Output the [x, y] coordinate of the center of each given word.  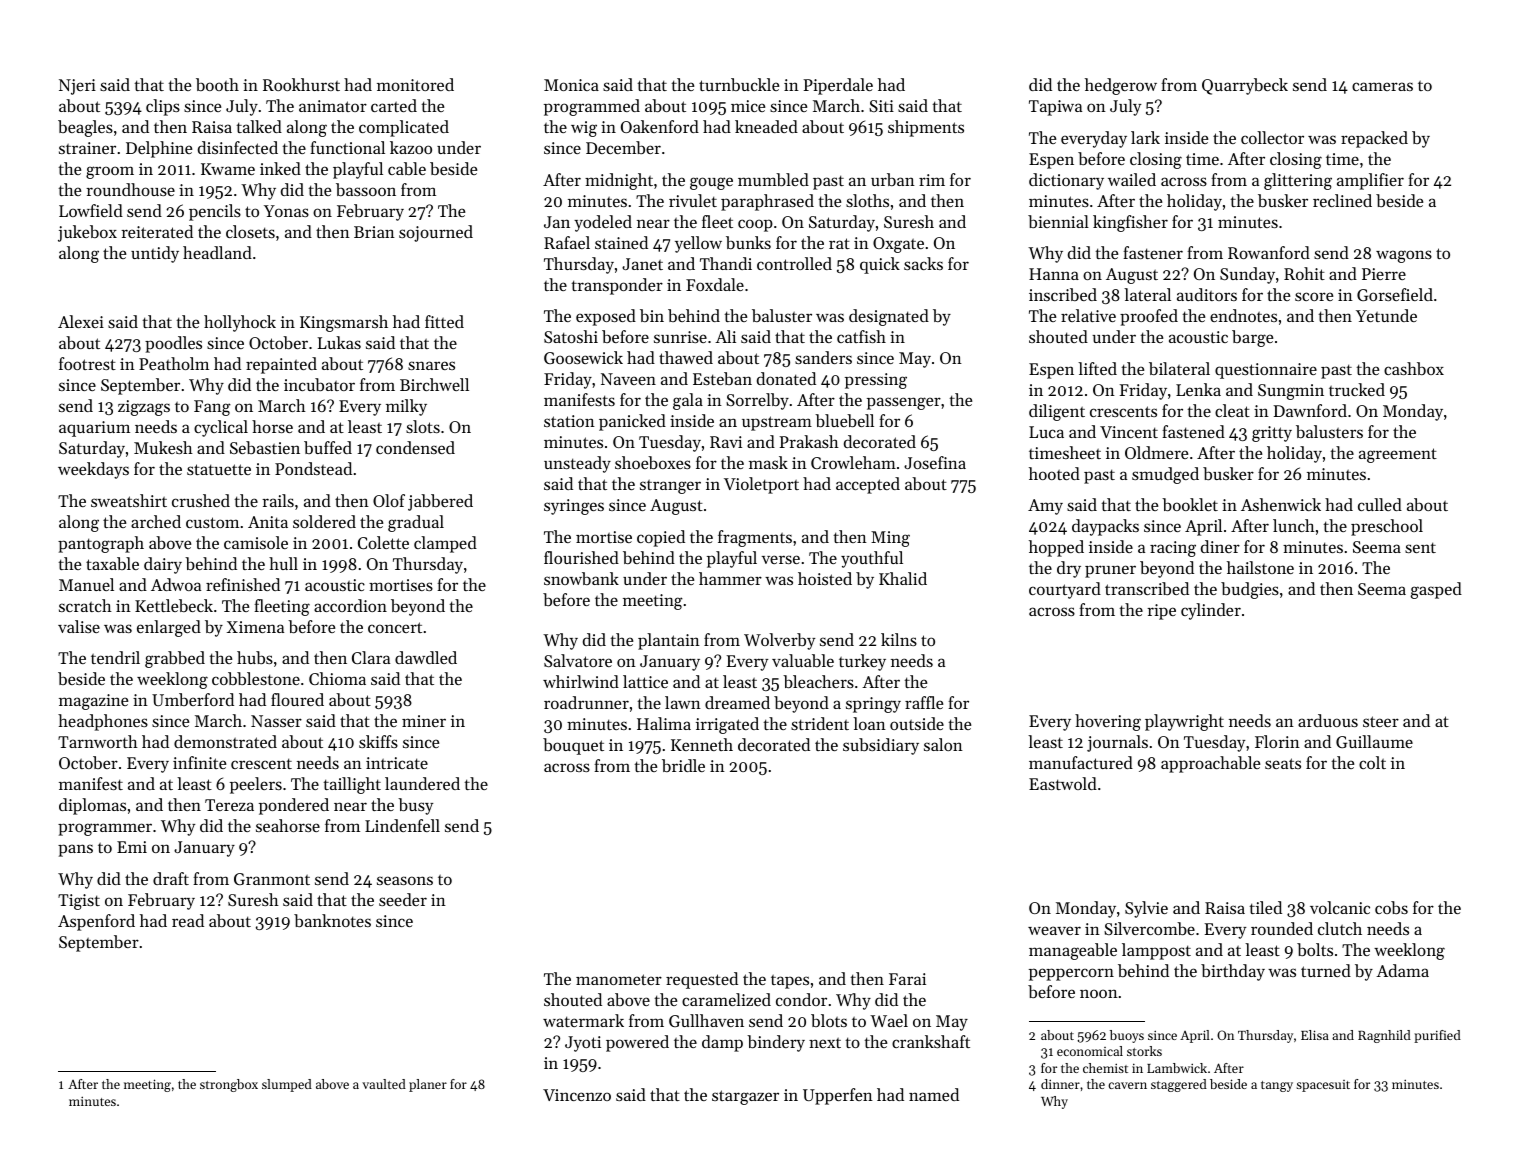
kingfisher [1130, 223]
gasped [1436, 590]
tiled [1265, 907]
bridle [683, 765]
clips [163, 107]
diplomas [92, 806]
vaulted [384, 1084]
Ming [890, 539]
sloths [867, 200]
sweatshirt [129, 500]
